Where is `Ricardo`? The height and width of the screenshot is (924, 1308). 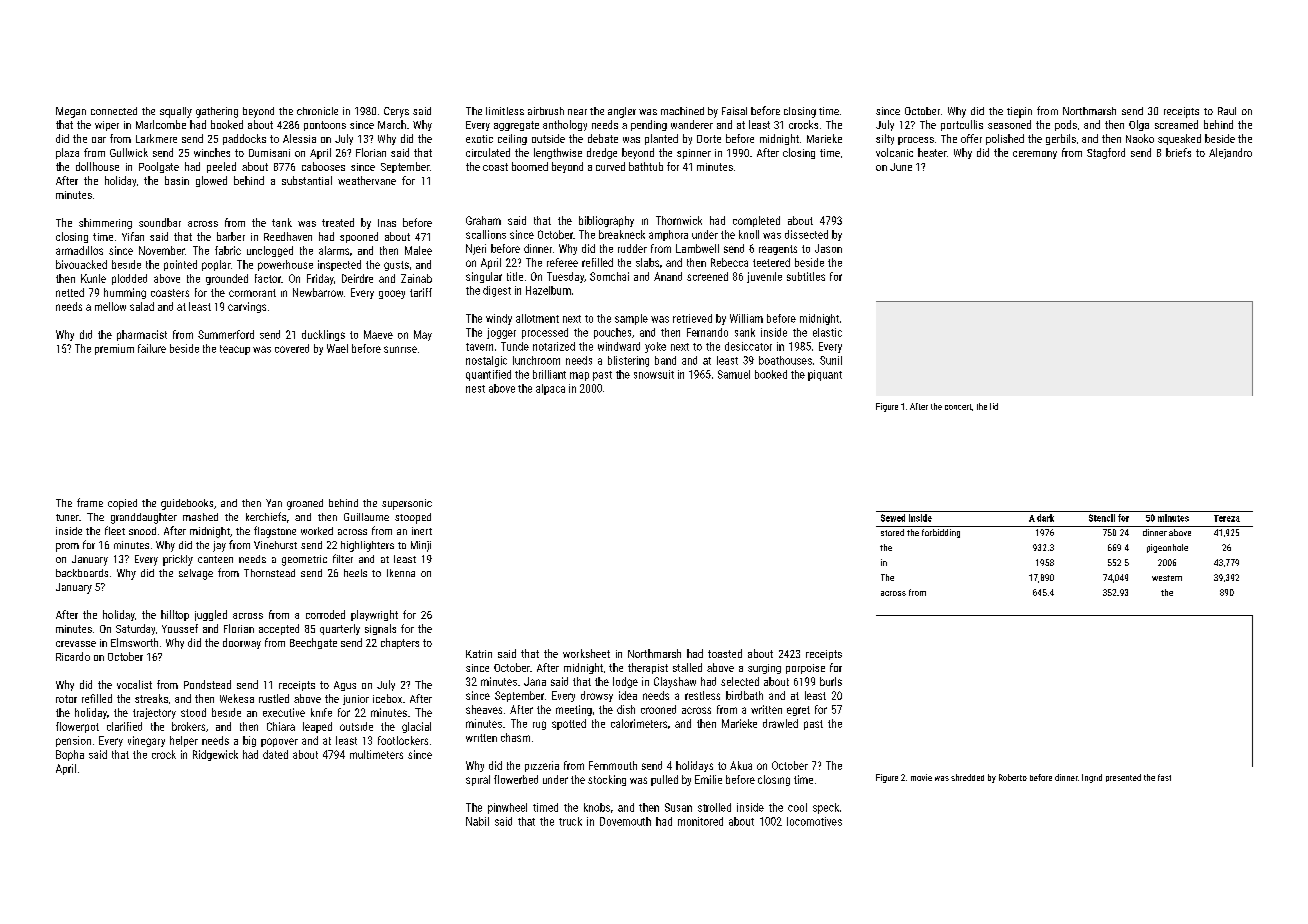
Ricardo is located at coordinates (73, 656).
